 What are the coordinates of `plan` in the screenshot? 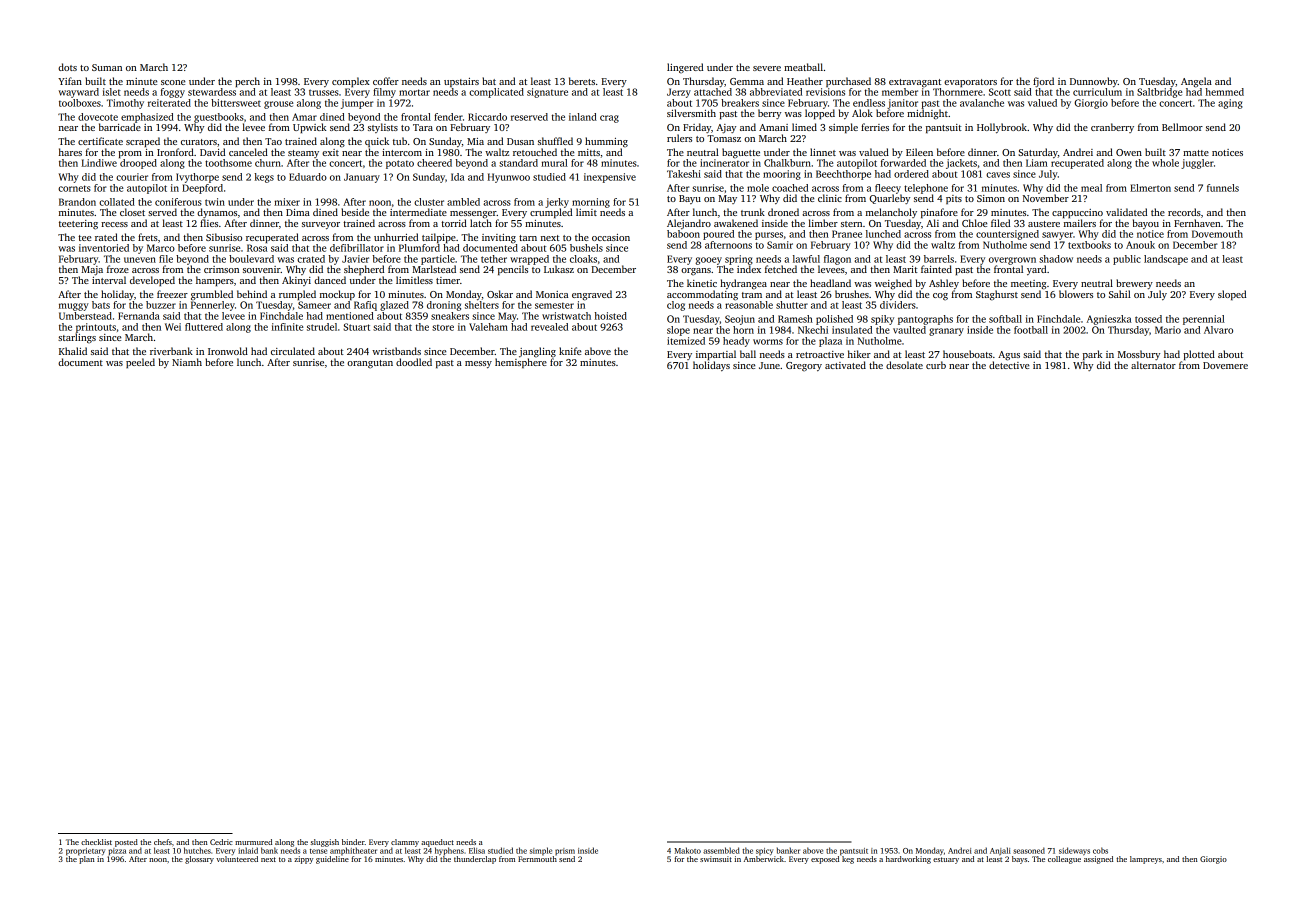 It's located at (87, 860).
